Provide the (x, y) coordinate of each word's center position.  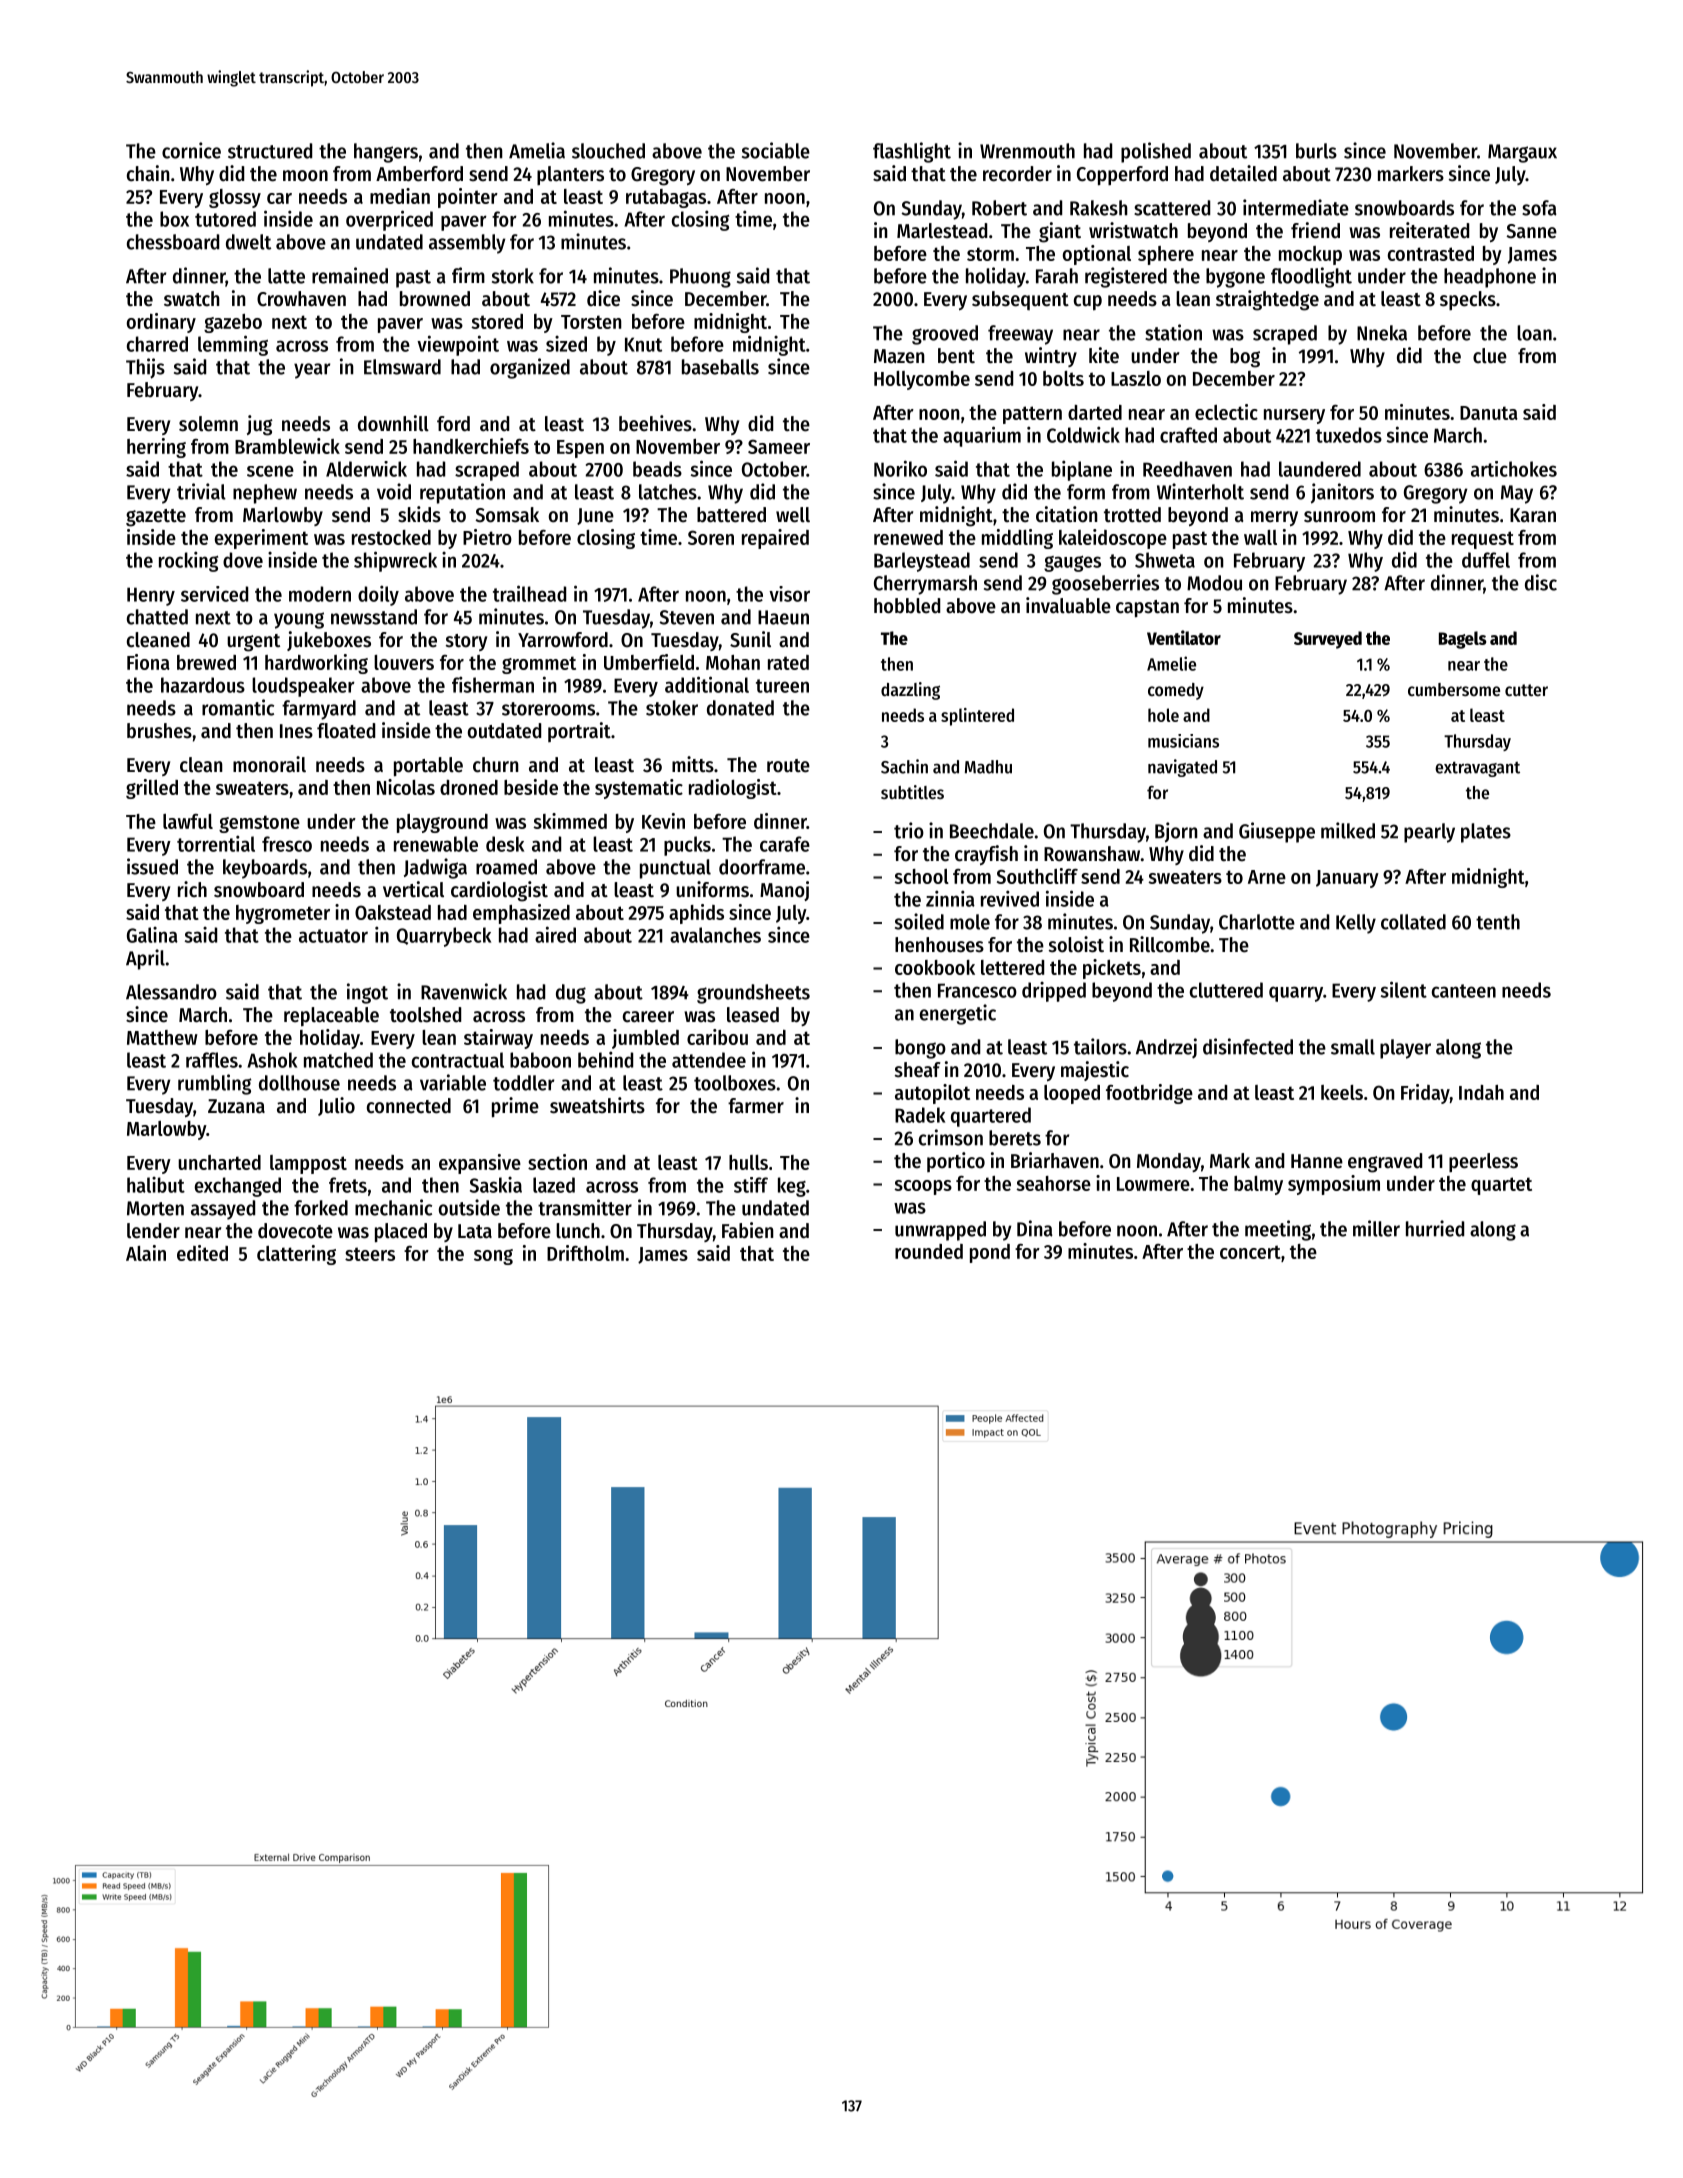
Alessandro (171, 992)
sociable (776, 150)
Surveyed (1328, 640)
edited (202, 1253)
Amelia (537, 150)
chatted (157, 617)
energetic (958, 1014)
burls (1316, 151)
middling (1017, 539)
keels (1342, 1092)
